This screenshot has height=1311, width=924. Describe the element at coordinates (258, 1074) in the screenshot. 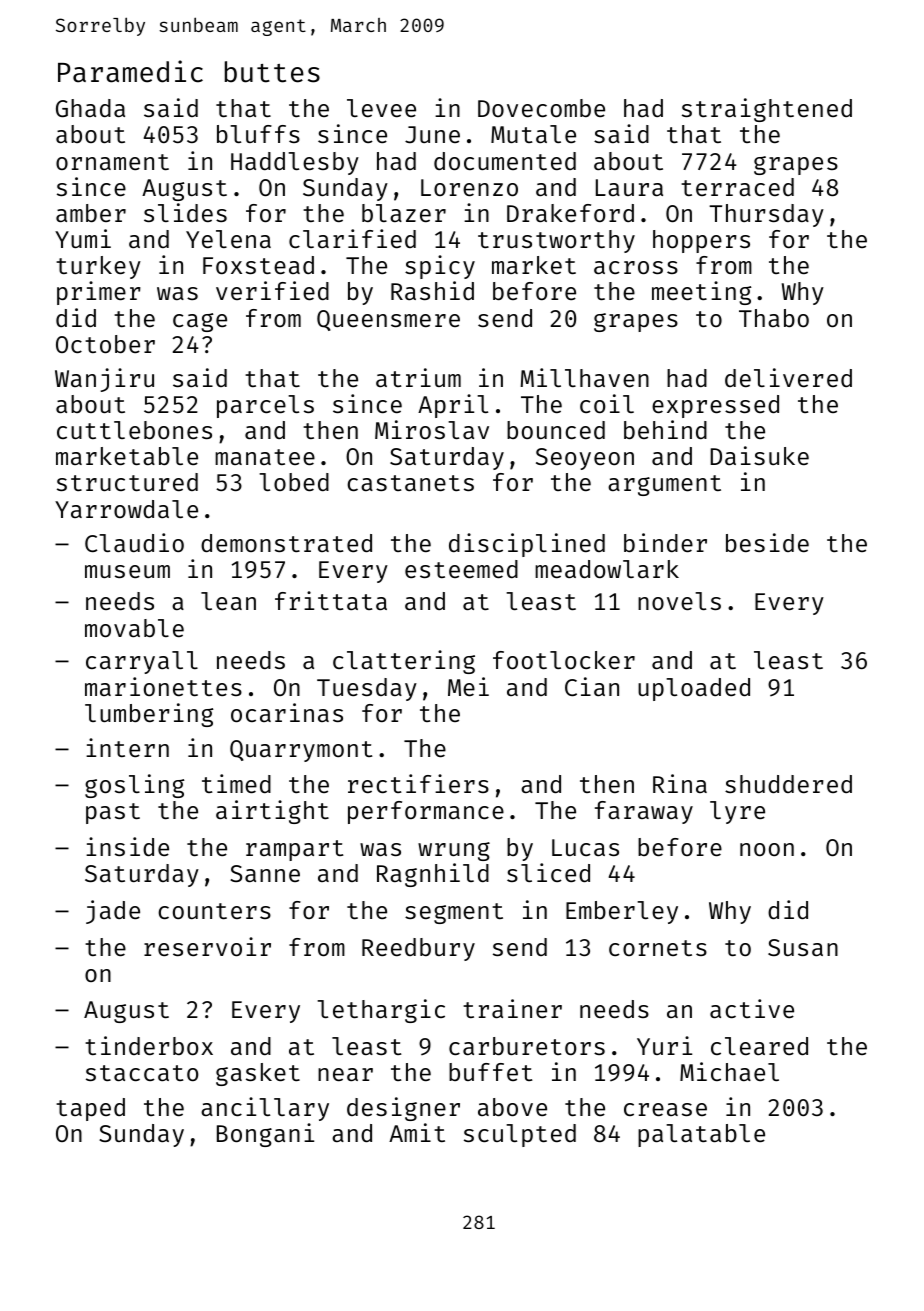

I see `gasket` at that location.
